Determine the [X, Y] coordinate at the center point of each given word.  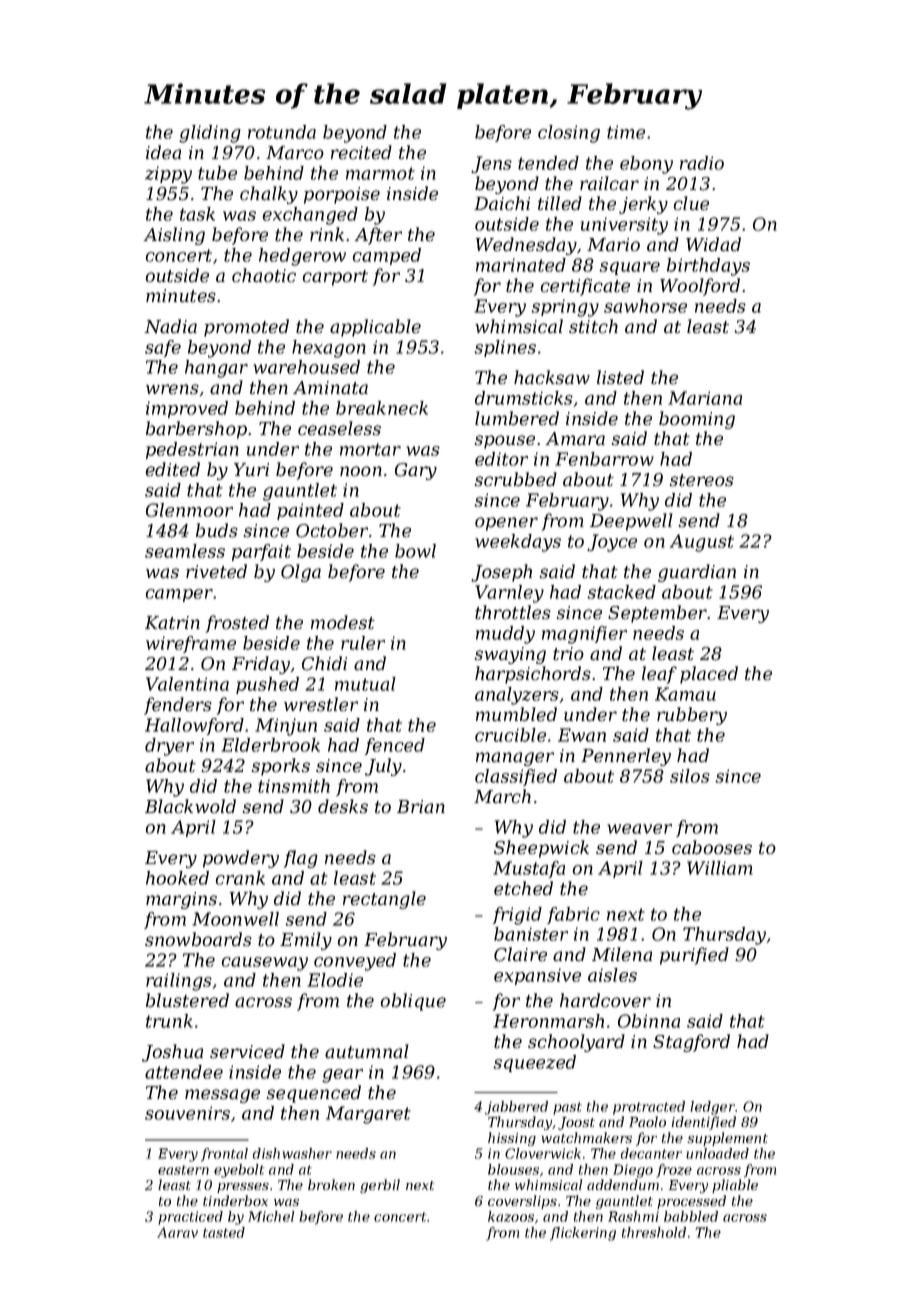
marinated [521, 265]
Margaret [368, 1115]
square [629, 268]
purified [694, 956]
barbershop [196, 430]
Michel [271, 1216]
